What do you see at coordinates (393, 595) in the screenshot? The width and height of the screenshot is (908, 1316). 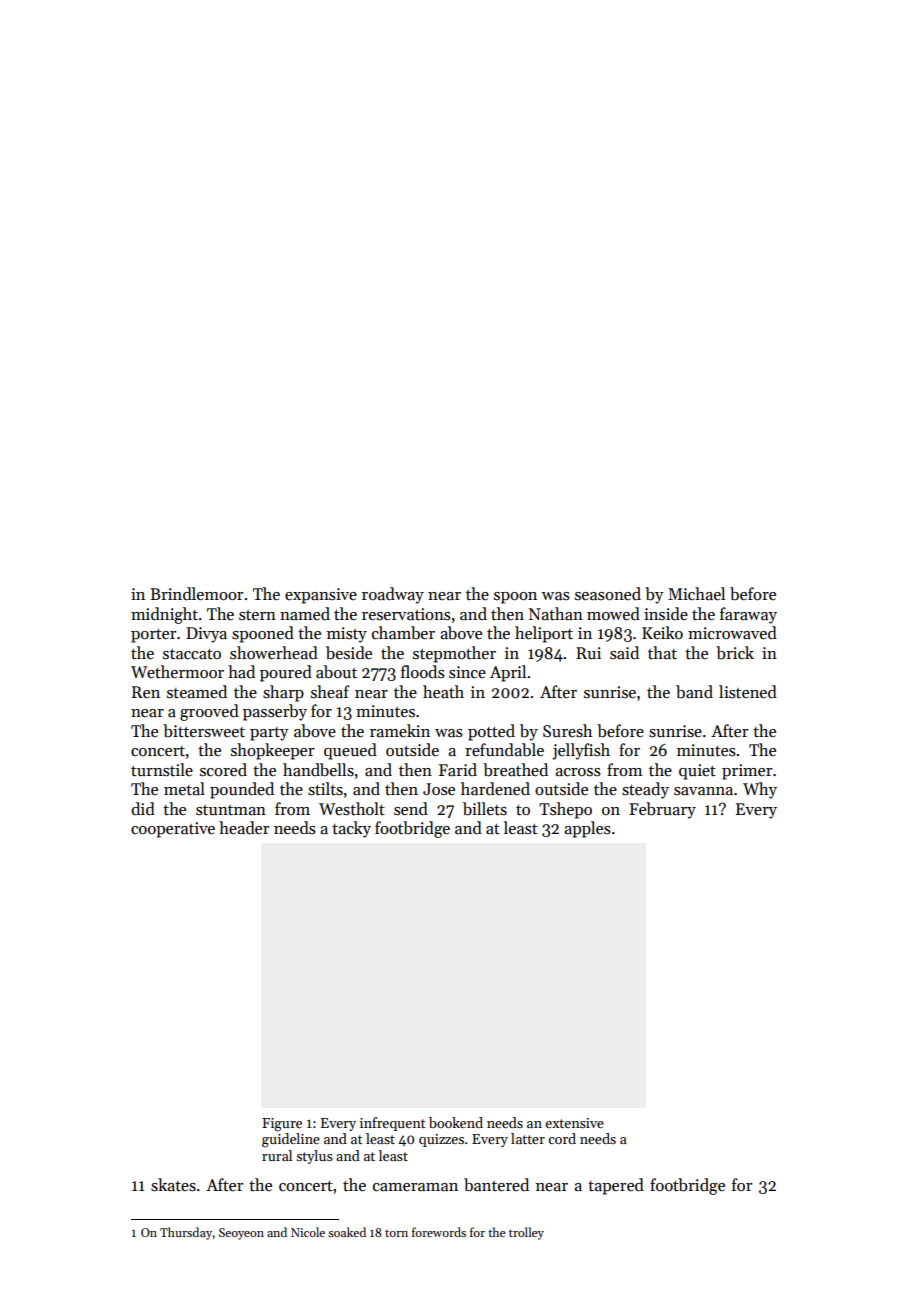 I see `roadway` at bounding box center [393, 595].
